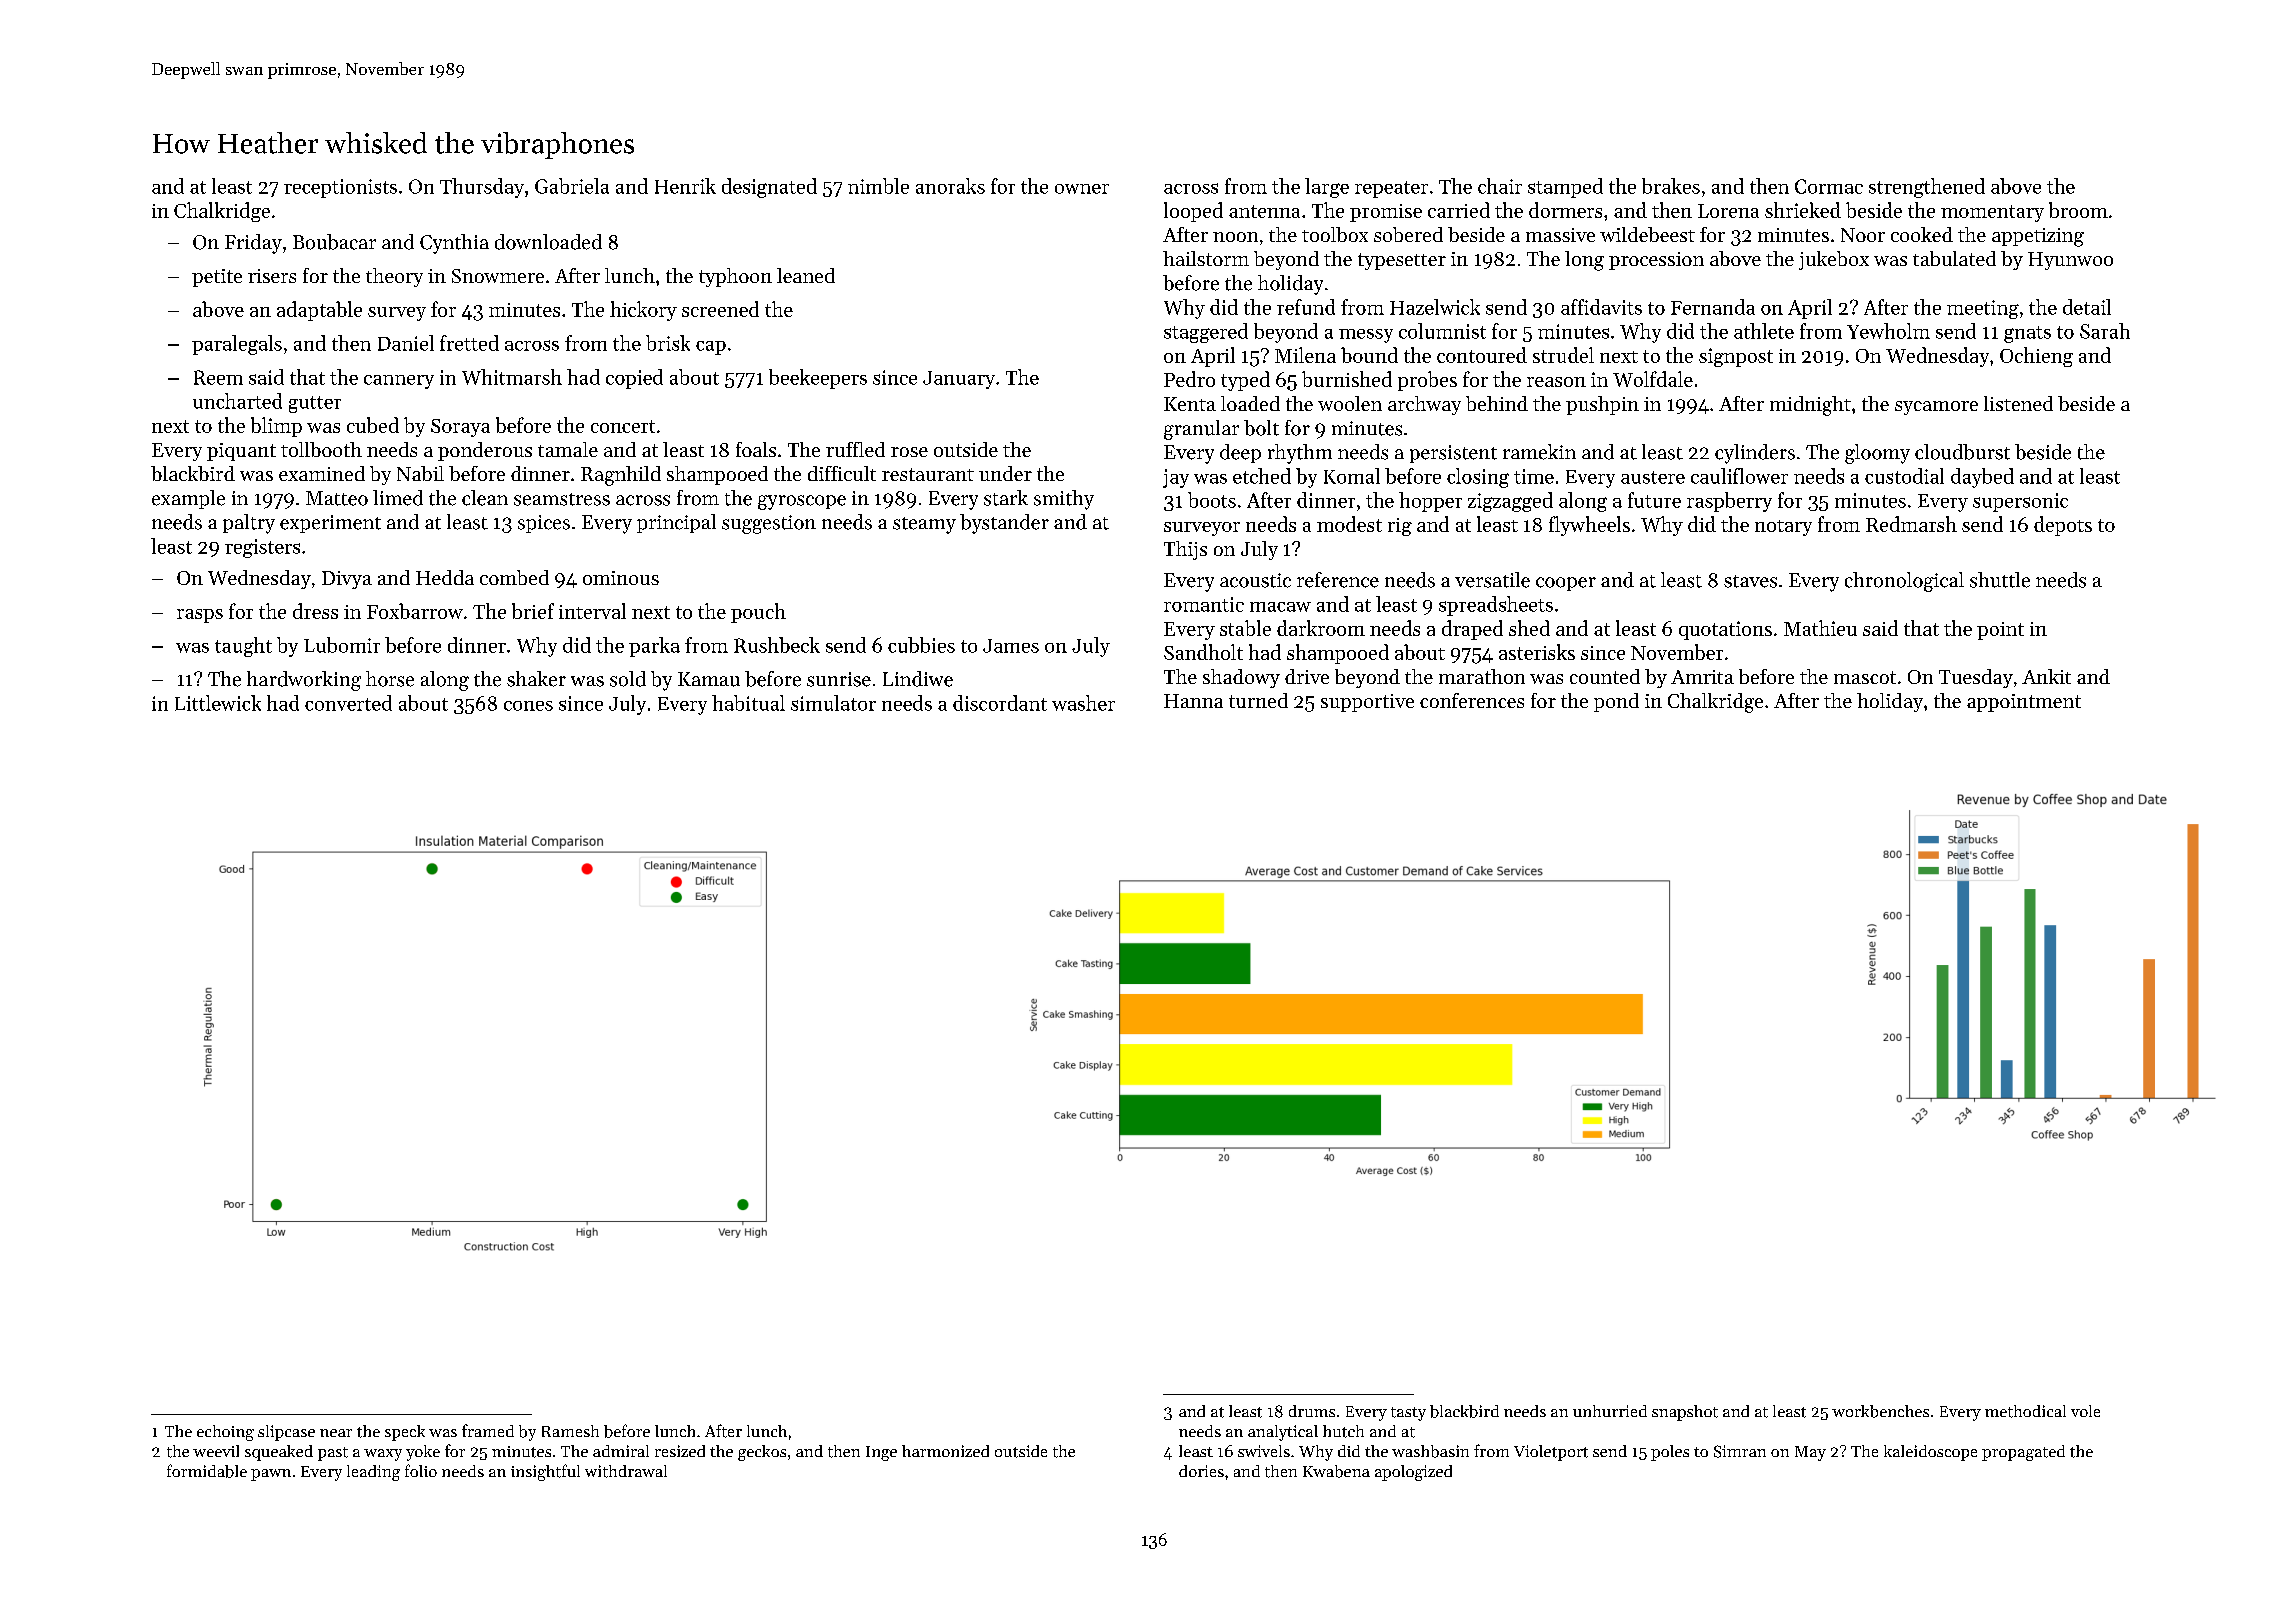 This screenshot has width=2282, height=1614. Describe the element at coordinates (1082, 189) in the screenshot. I see `owner` at that location.
